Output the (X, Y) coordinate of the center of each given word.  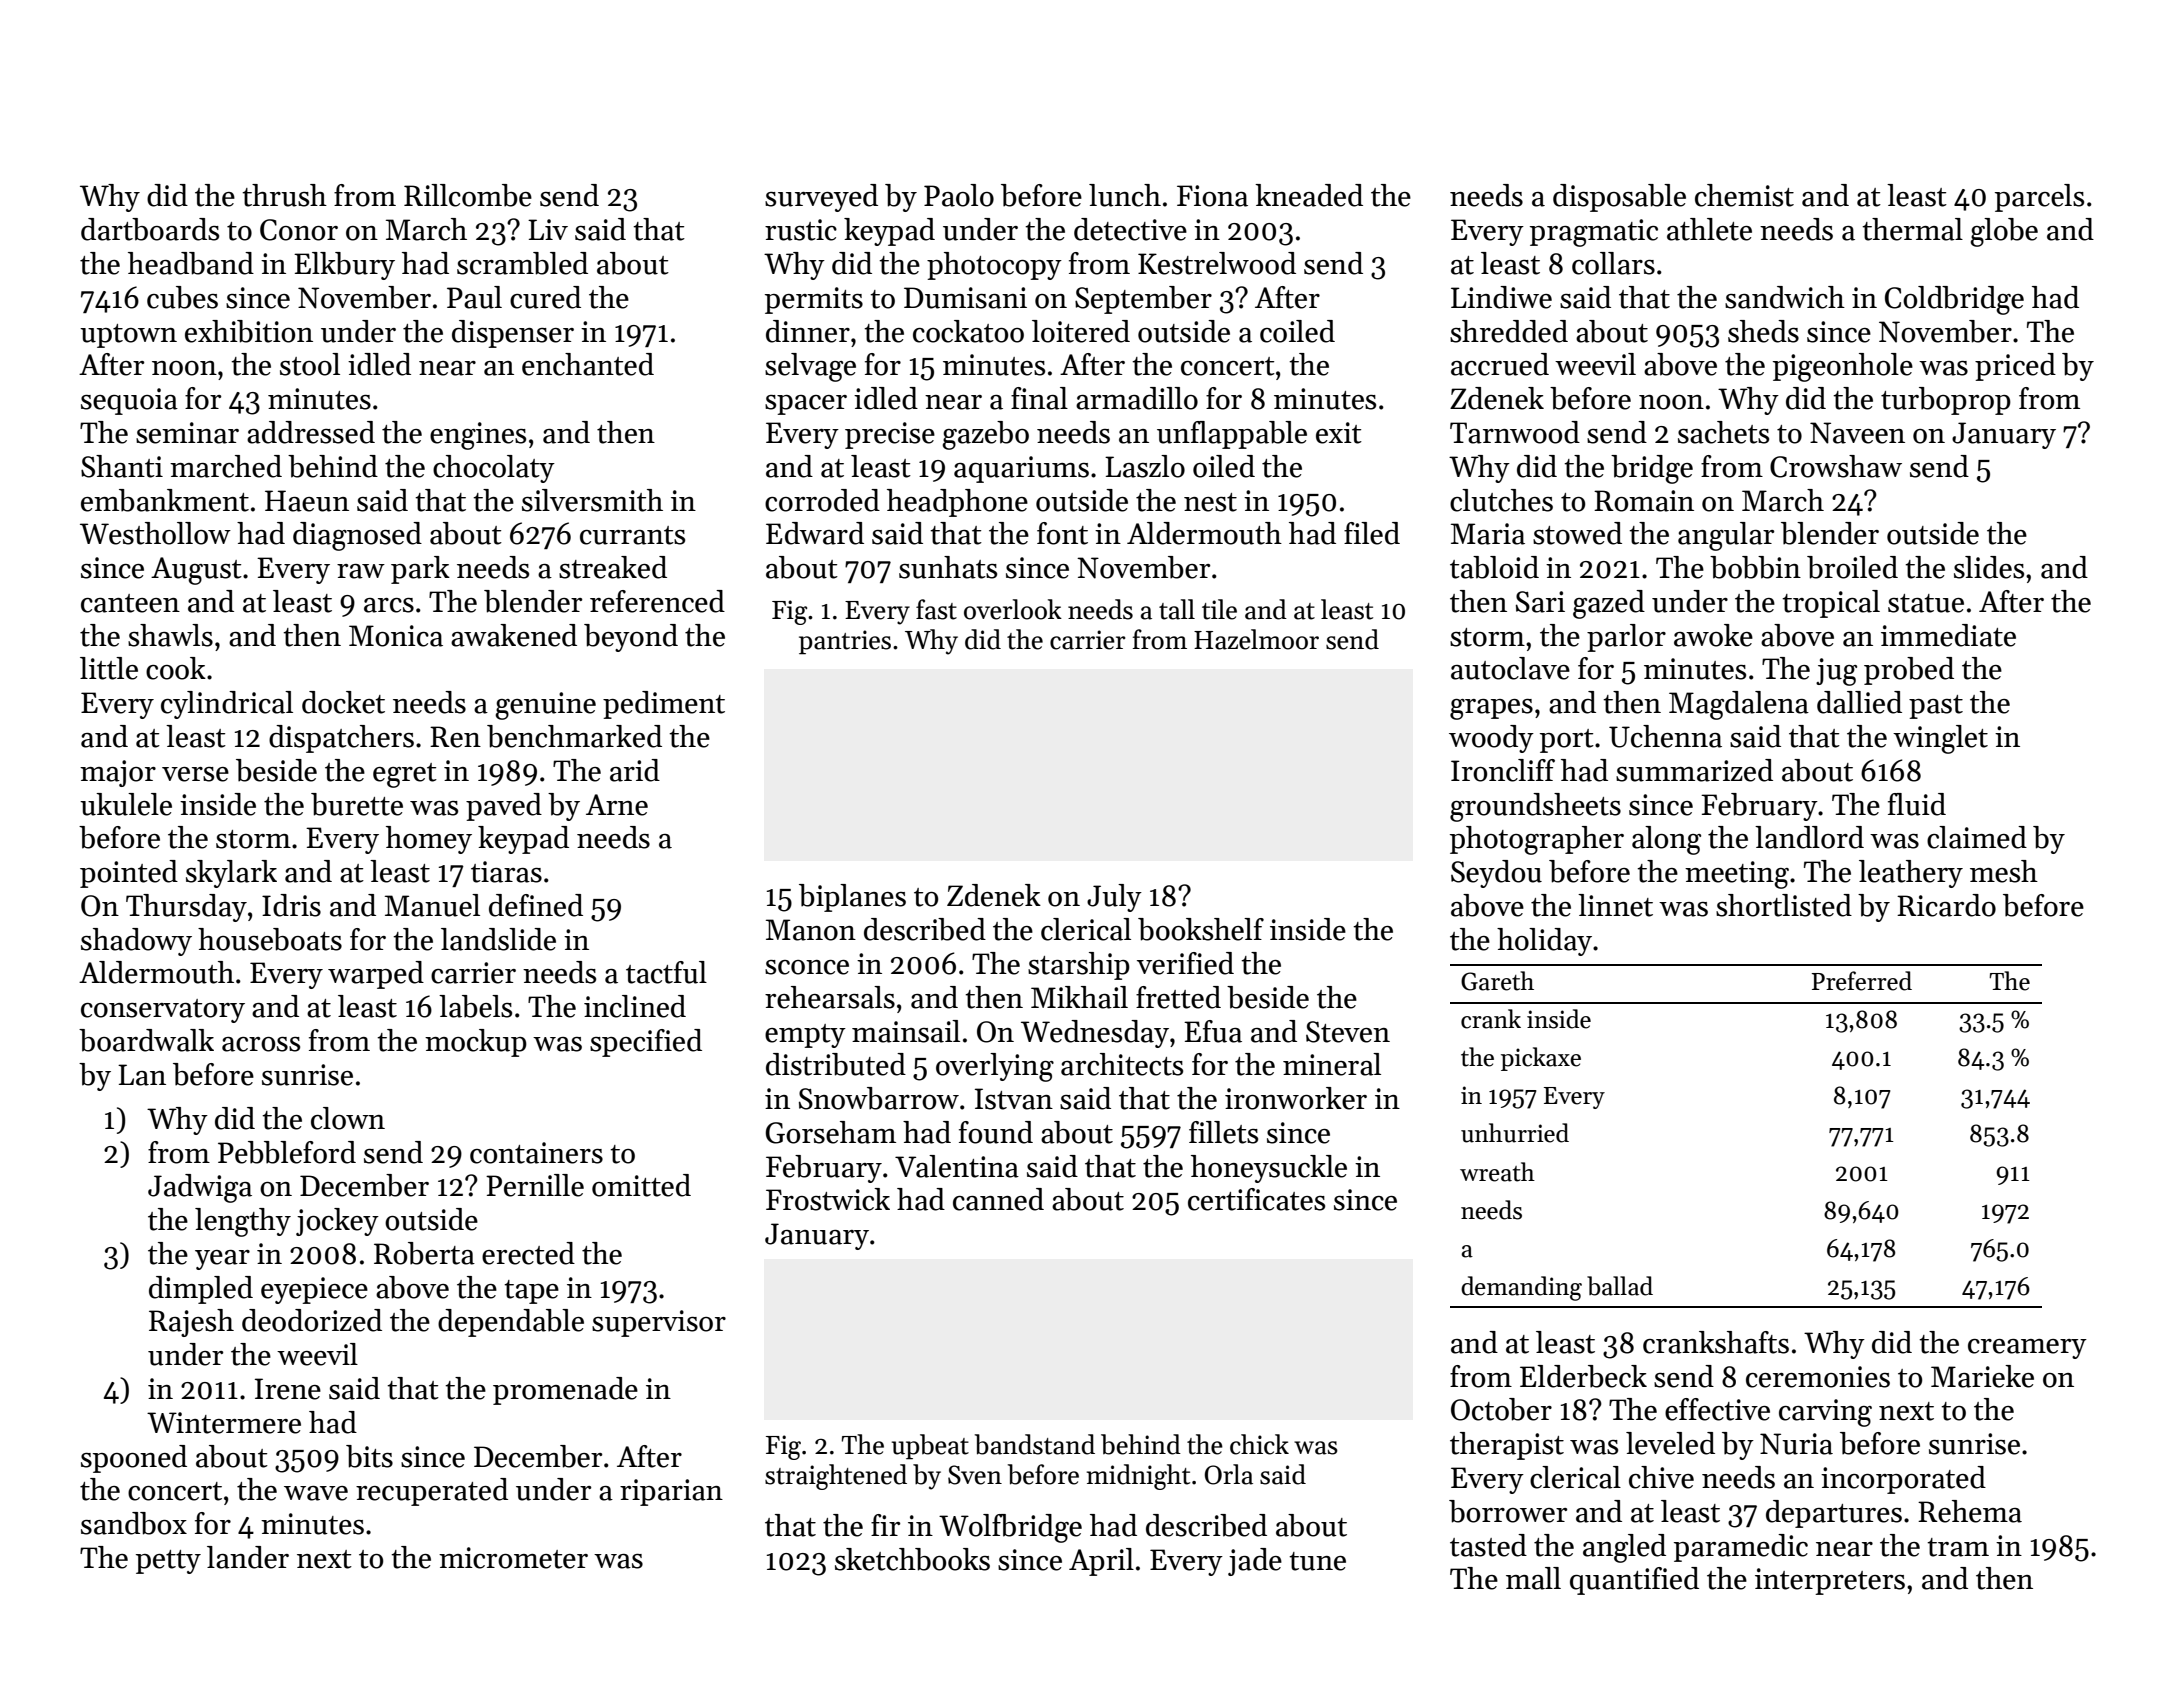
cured (545, 297)
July (1114, 898)
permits (814, 300)
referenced (657, 601)
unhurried (1515, 1133)
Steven (1348, 1032)
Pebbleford (287, 1152)
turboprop (1946, 401)
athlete (1709, 229)
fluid (1917, 804)
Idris (291, 905)
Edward (815, 533)
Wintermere (224, 1423)
